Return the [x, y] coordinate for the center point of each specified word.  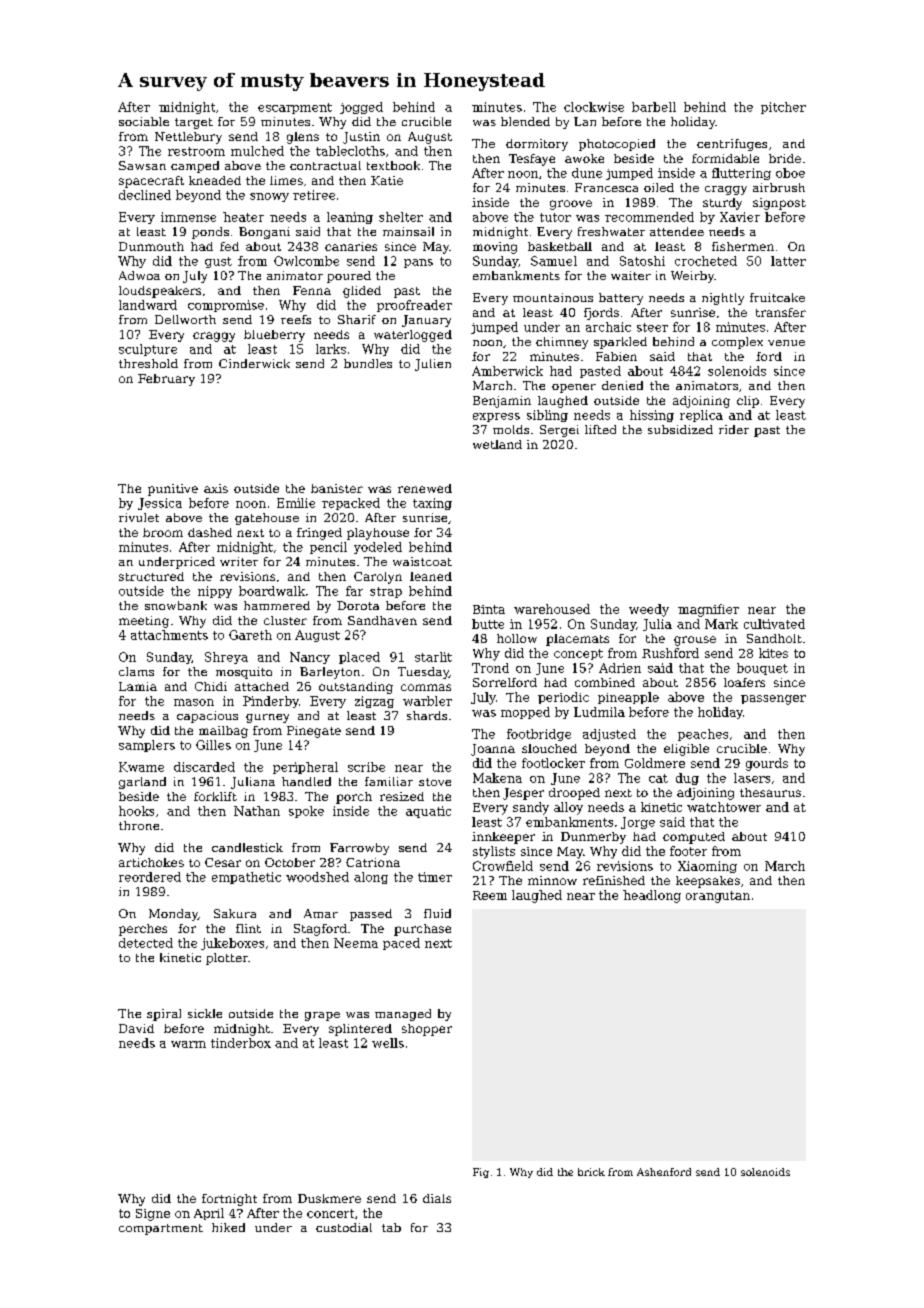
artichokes [151, 862]
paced [401, 944]
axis [216, 488]
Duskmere [329, 1198]
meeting [144, 622]
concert [330, 1213]
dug [687, 779]
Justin [361, 138]
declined [145, 195]
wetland [497, 444]
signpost [779, 204]
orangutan [718, 897]
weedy [649, 610]
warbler [427, 701]
